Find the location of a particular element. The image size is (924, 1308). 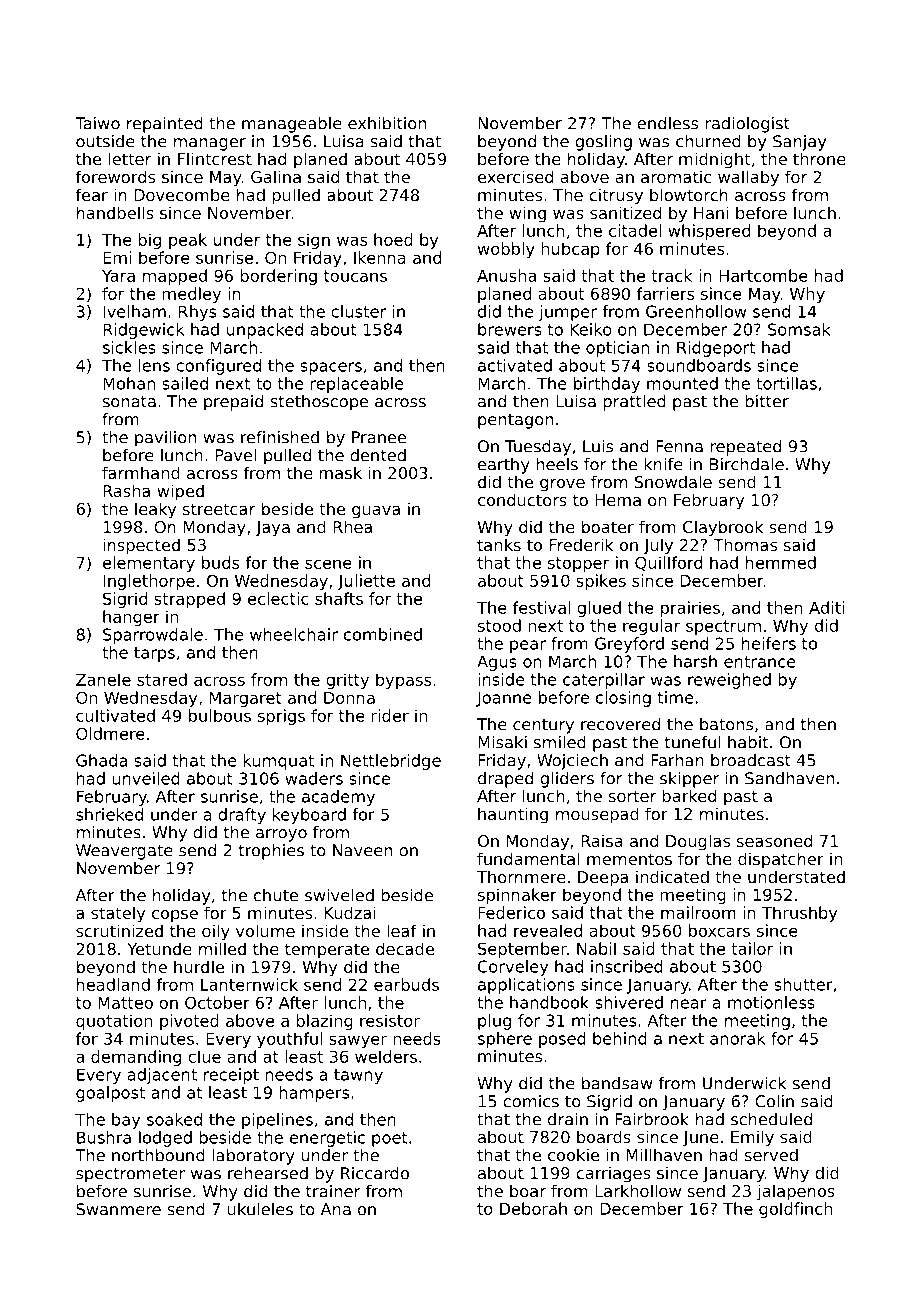

Galina is located at coordinates (276, 176).
